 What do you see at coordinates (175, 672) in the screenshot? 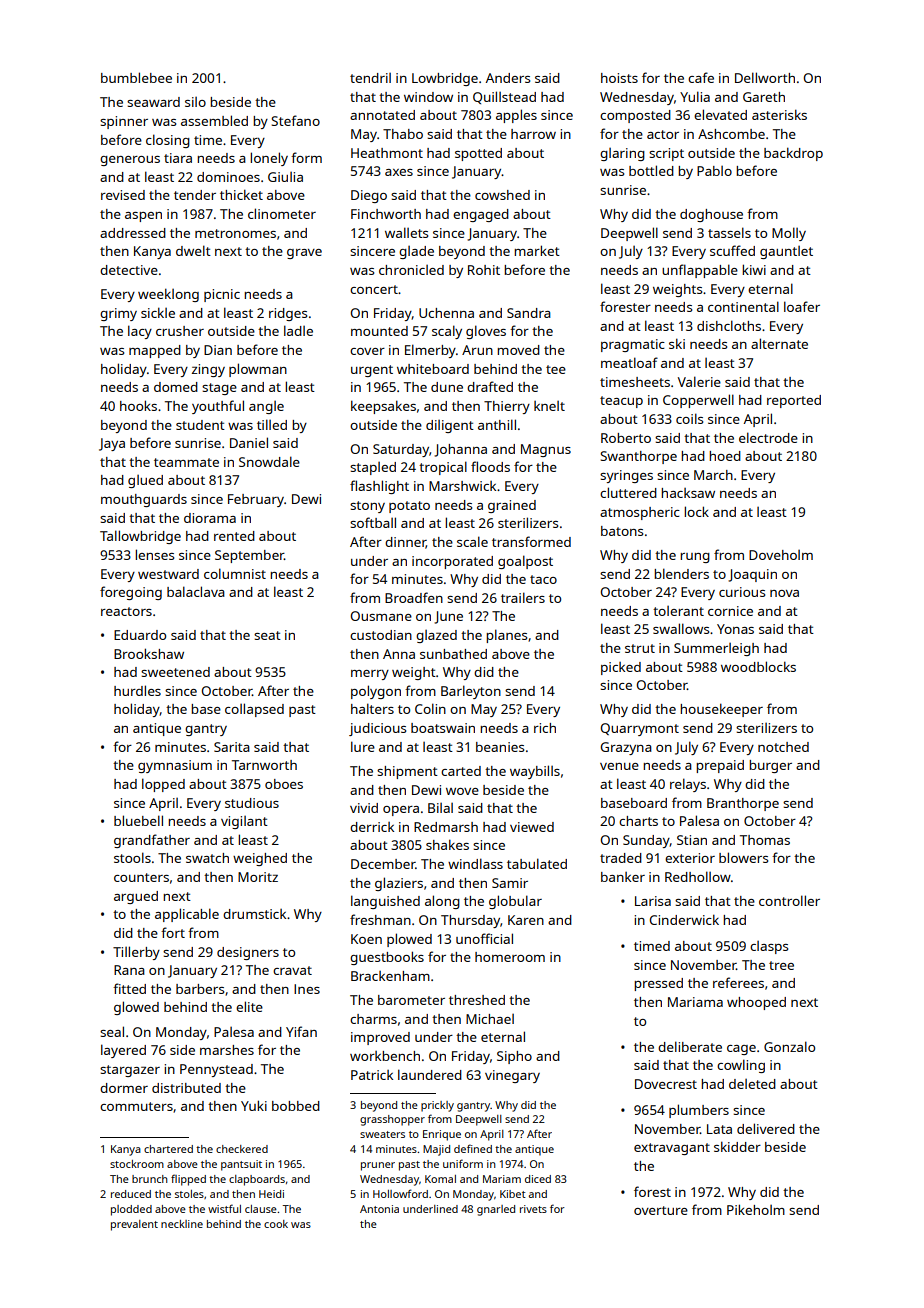
I see `sweetened` at bounding box center [175, 672].
